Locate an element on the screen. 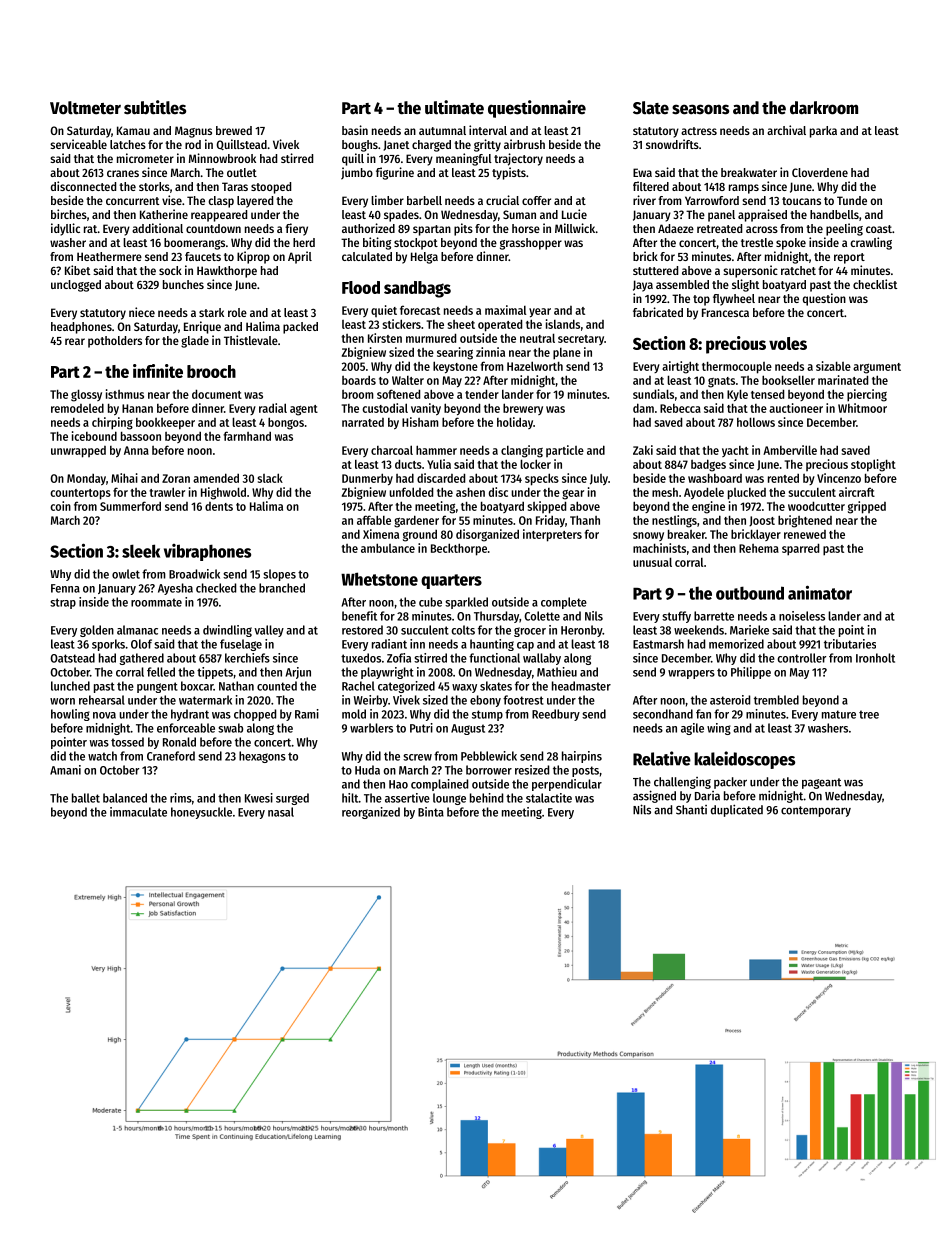 The image size is (952, 1233). report is located at coordinates (849, 258).
